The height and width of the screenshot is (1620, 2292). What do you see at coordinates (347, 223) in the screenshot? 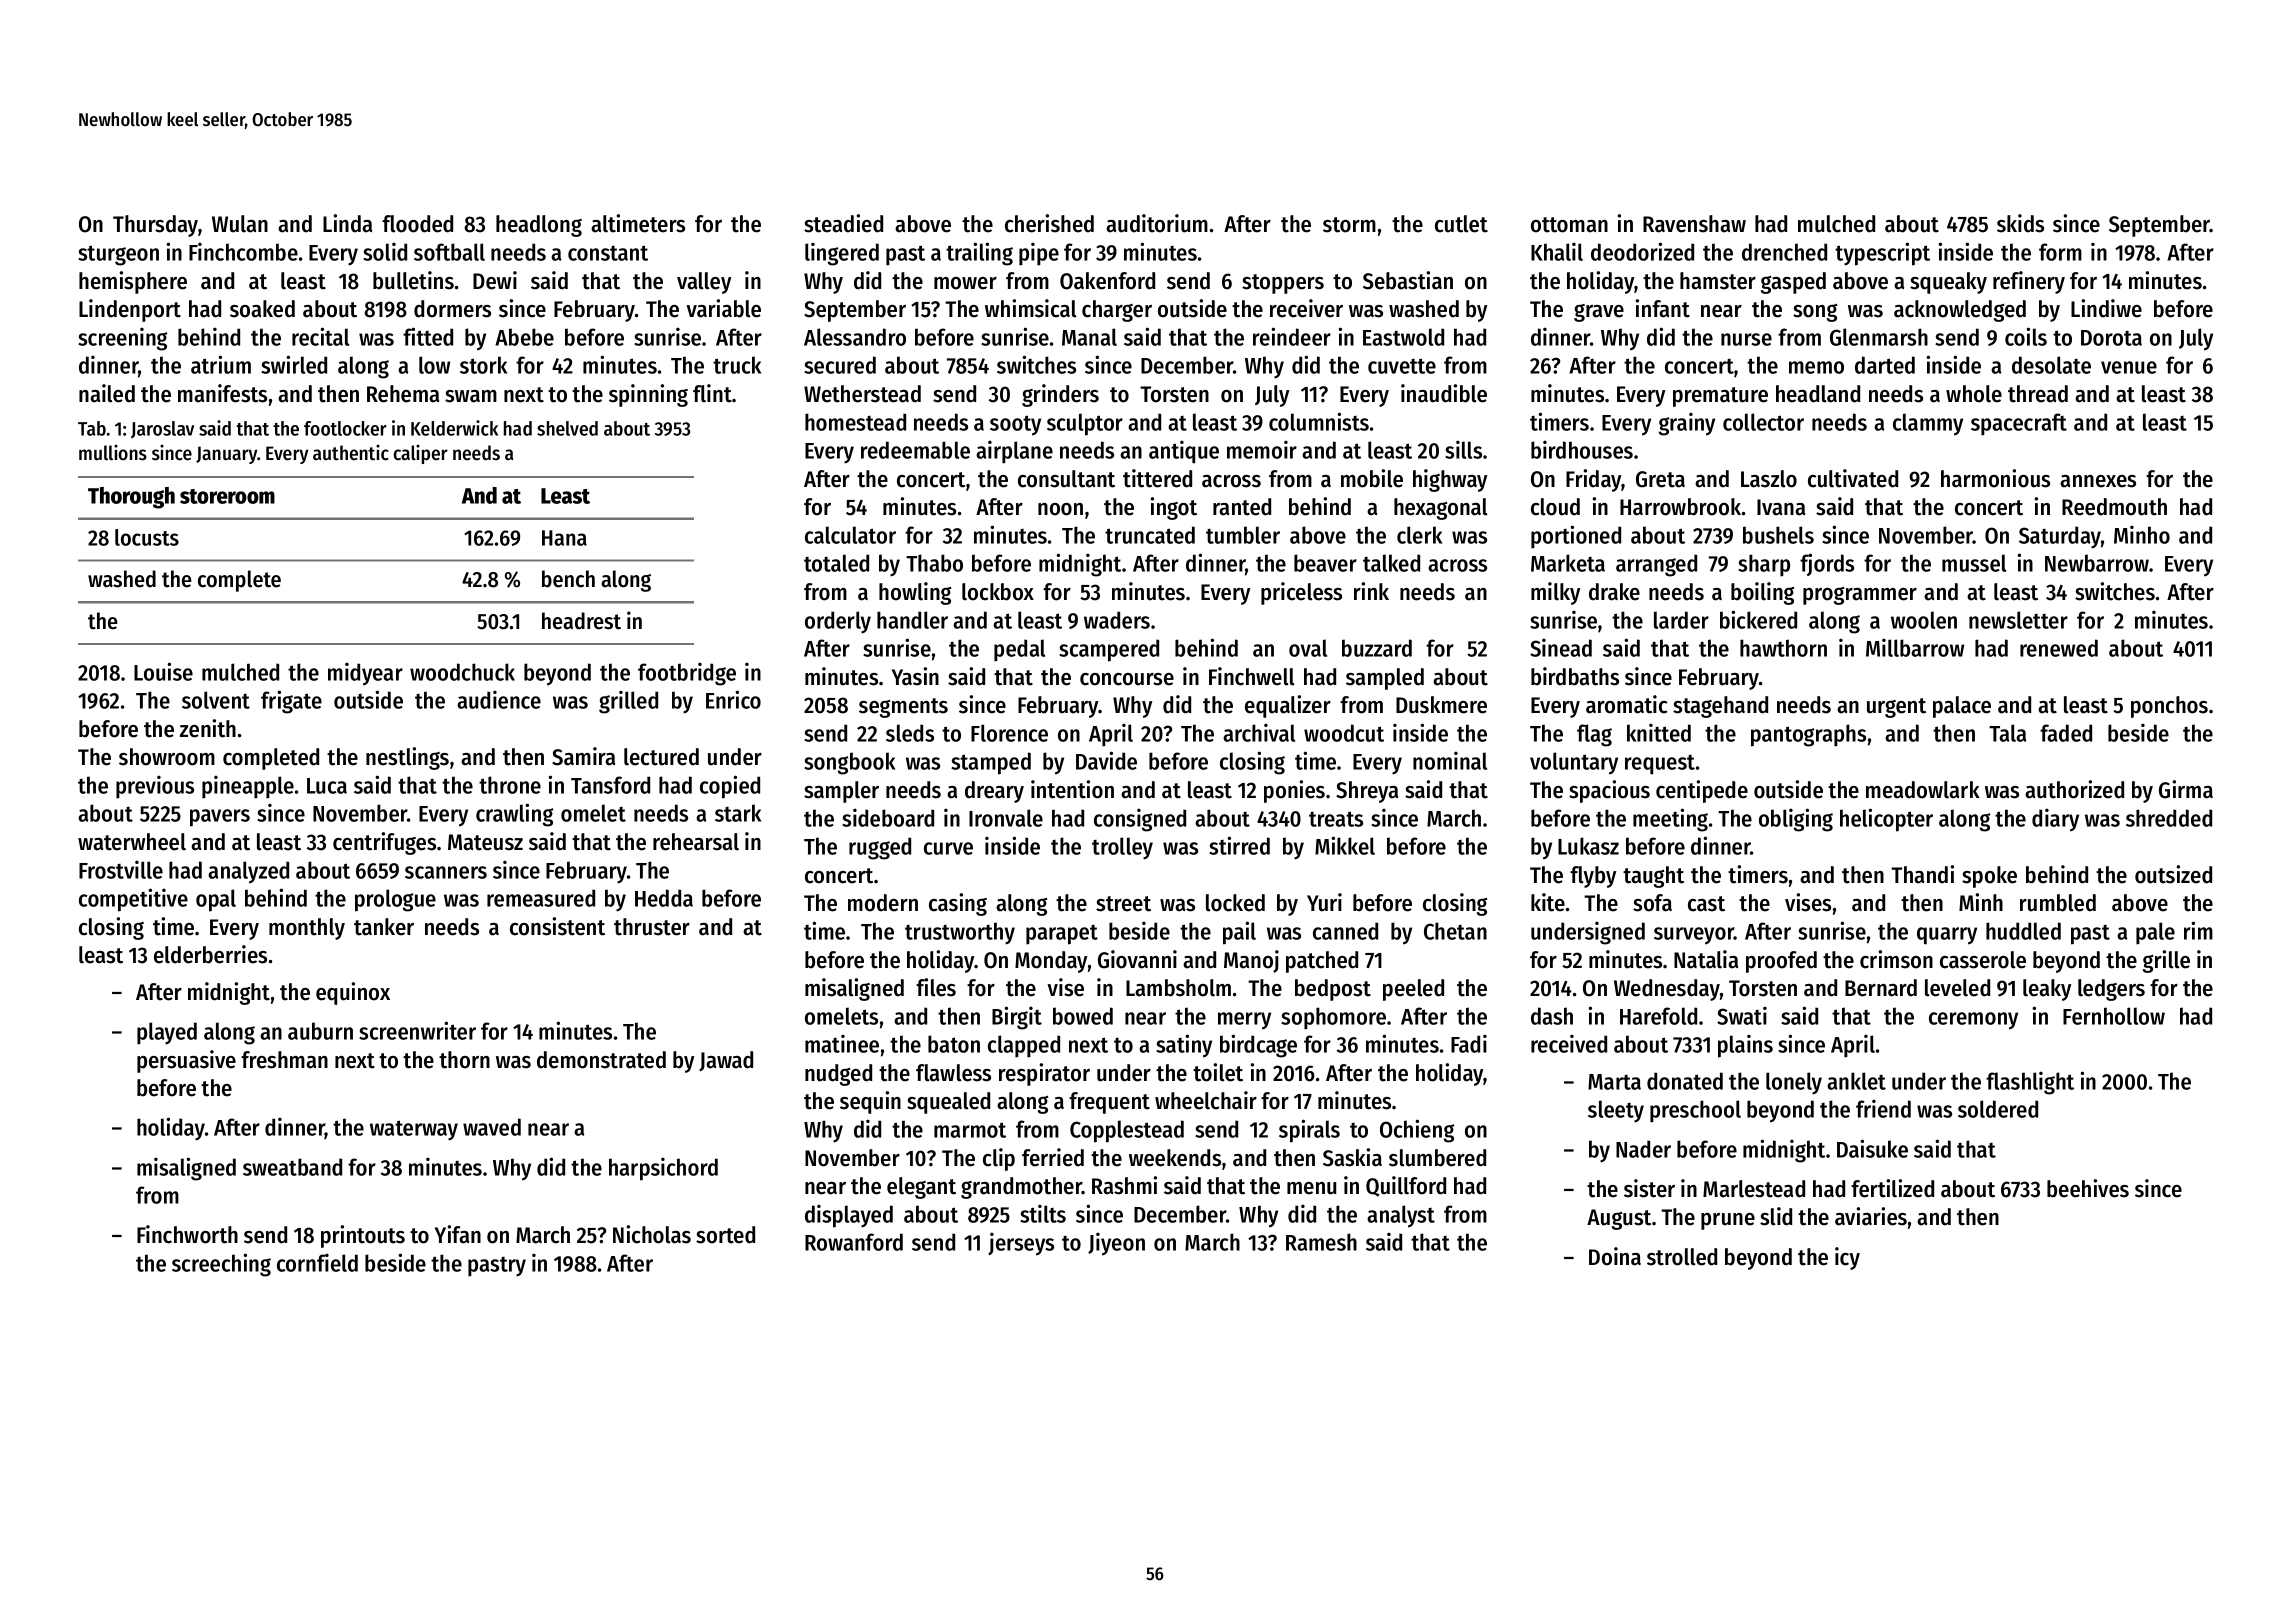
I see `Linda` at bounding box center [347, 223].
